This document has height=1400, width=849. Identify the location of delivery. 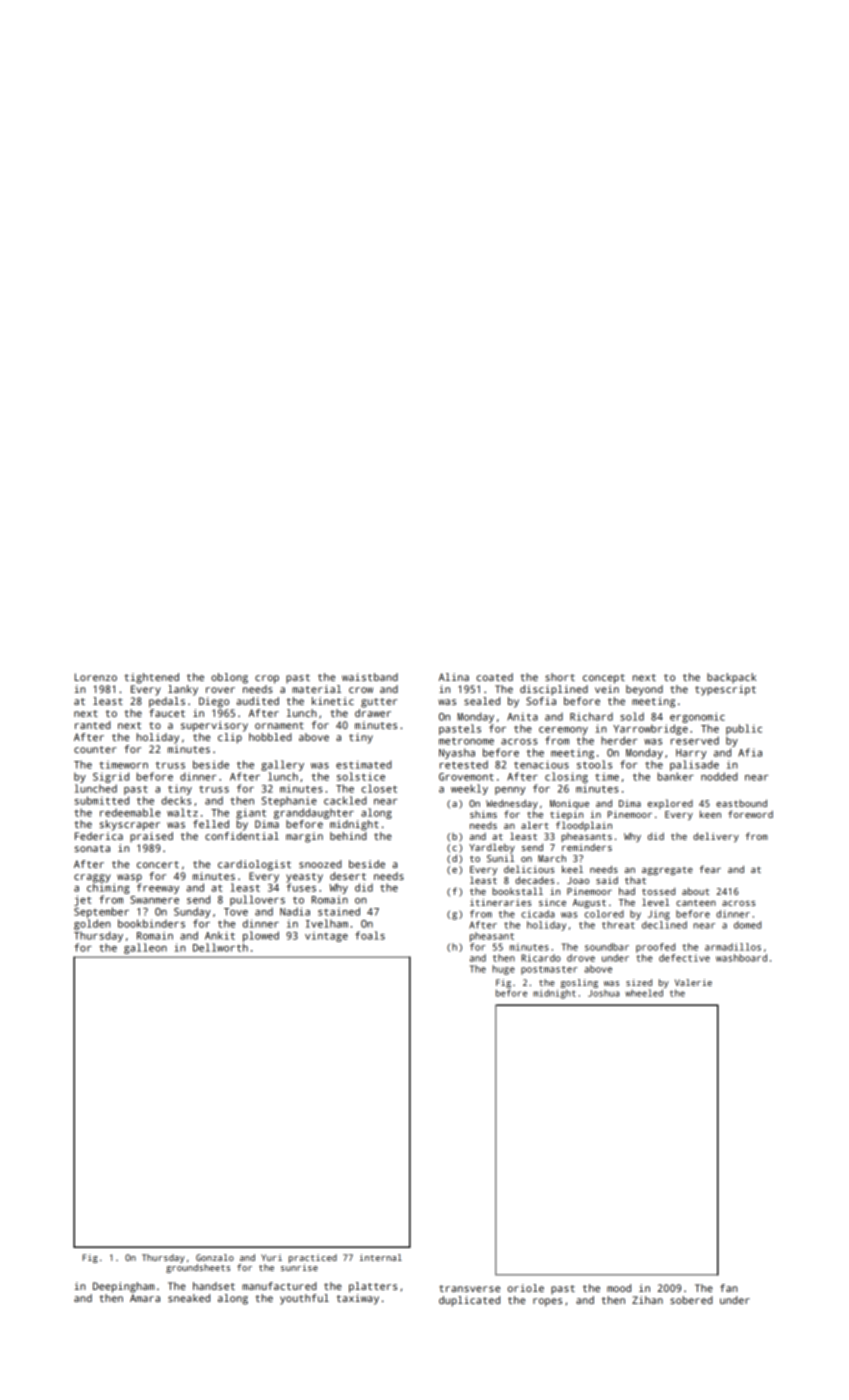
(716, 837).
